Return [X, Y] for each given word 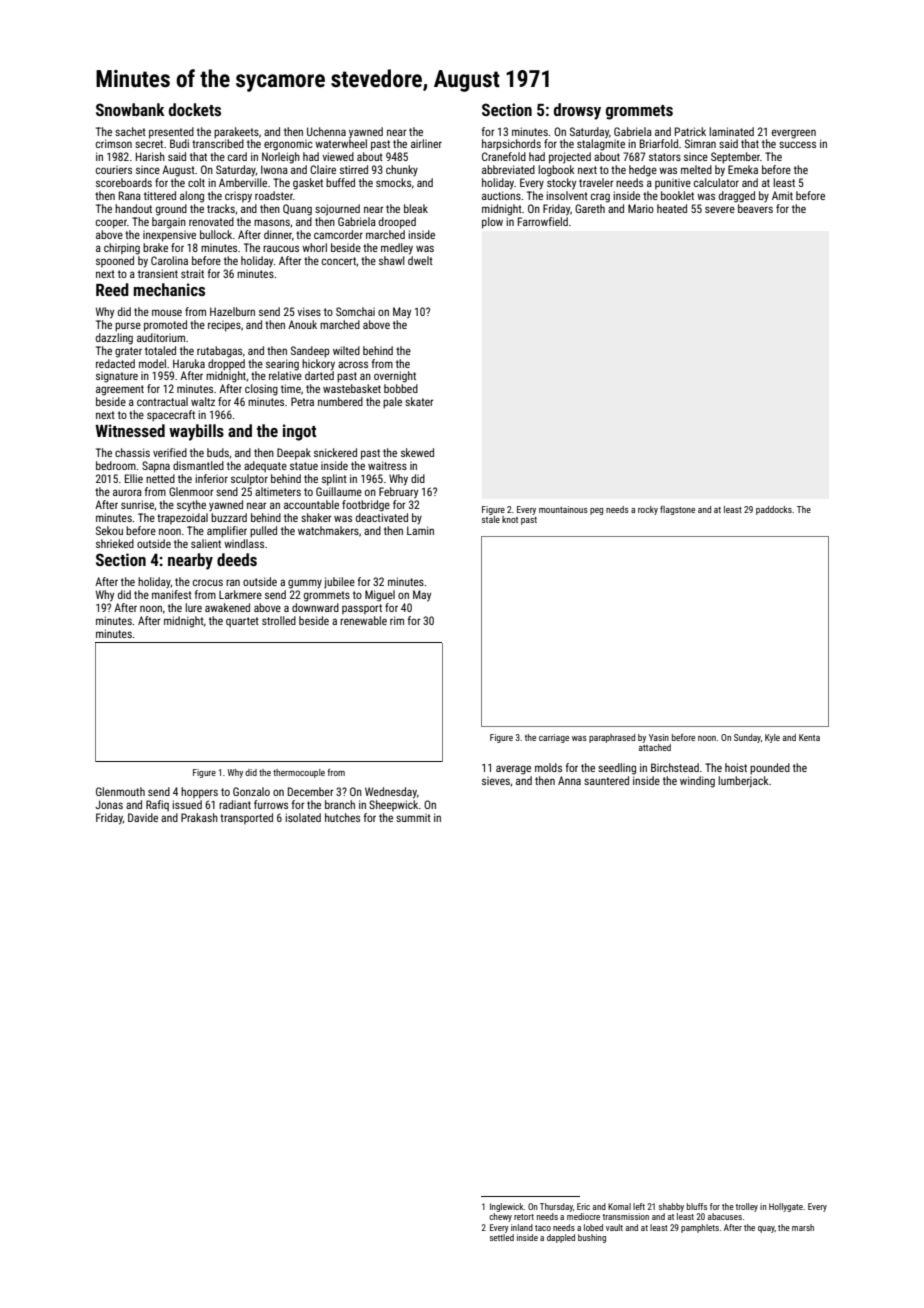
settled [502, 1237]
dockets [195, 109]
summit [413, 818]
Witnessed [130, 430]
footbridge [366, 506]
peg [596, 511]
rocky [648, 510]
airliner [426, 143]
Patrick [690, 131]
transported [246, 818]
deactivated [382, 517]
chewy [500, 1217]
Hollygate [786, 1207]
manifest [172, 594]
